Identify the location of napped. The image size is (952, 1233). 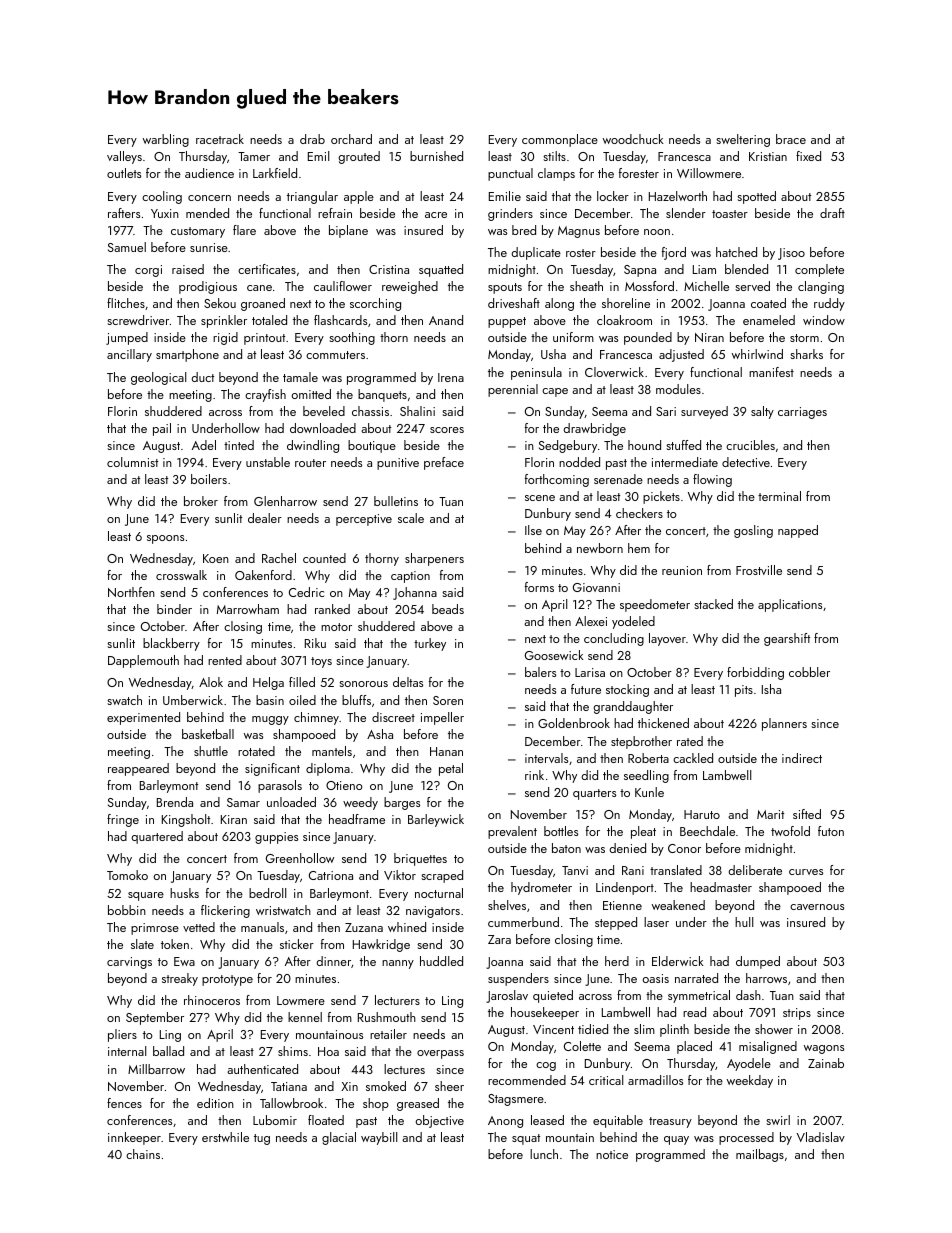
(798, 531).
